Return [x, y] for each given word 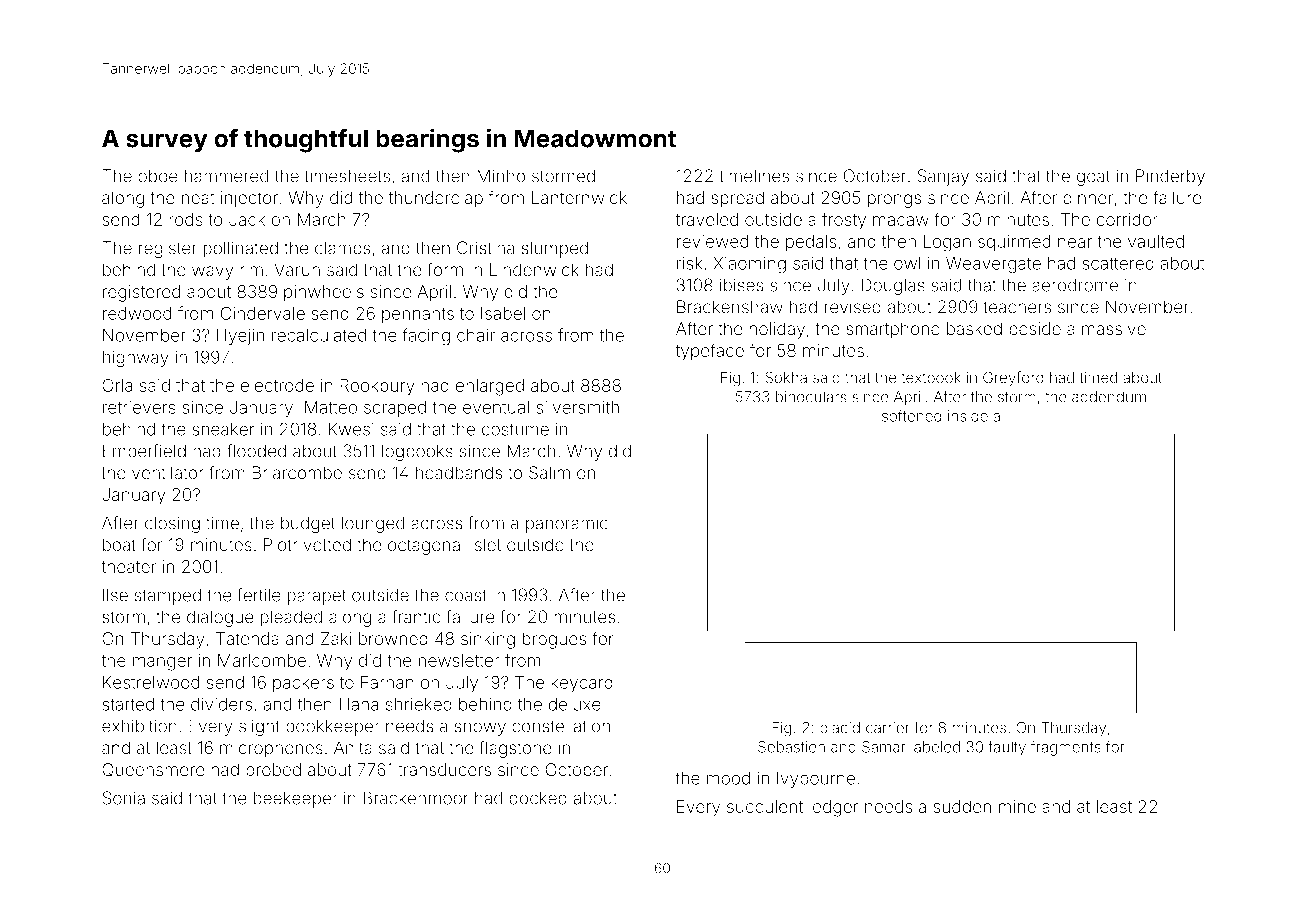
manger [162, 664]
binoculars [811, 397]
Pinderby [1170, 177]
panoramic [567, 524]
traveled [706, 219]
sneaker [223, 429]
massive [1114, 328]
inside [968, 416]
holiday [777, 330]
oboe [158, 176]
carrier [887, 728]
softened [911, 416]
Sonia [124, 798]
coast [466, 595]
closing [172, 524]
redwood [137, 313]
